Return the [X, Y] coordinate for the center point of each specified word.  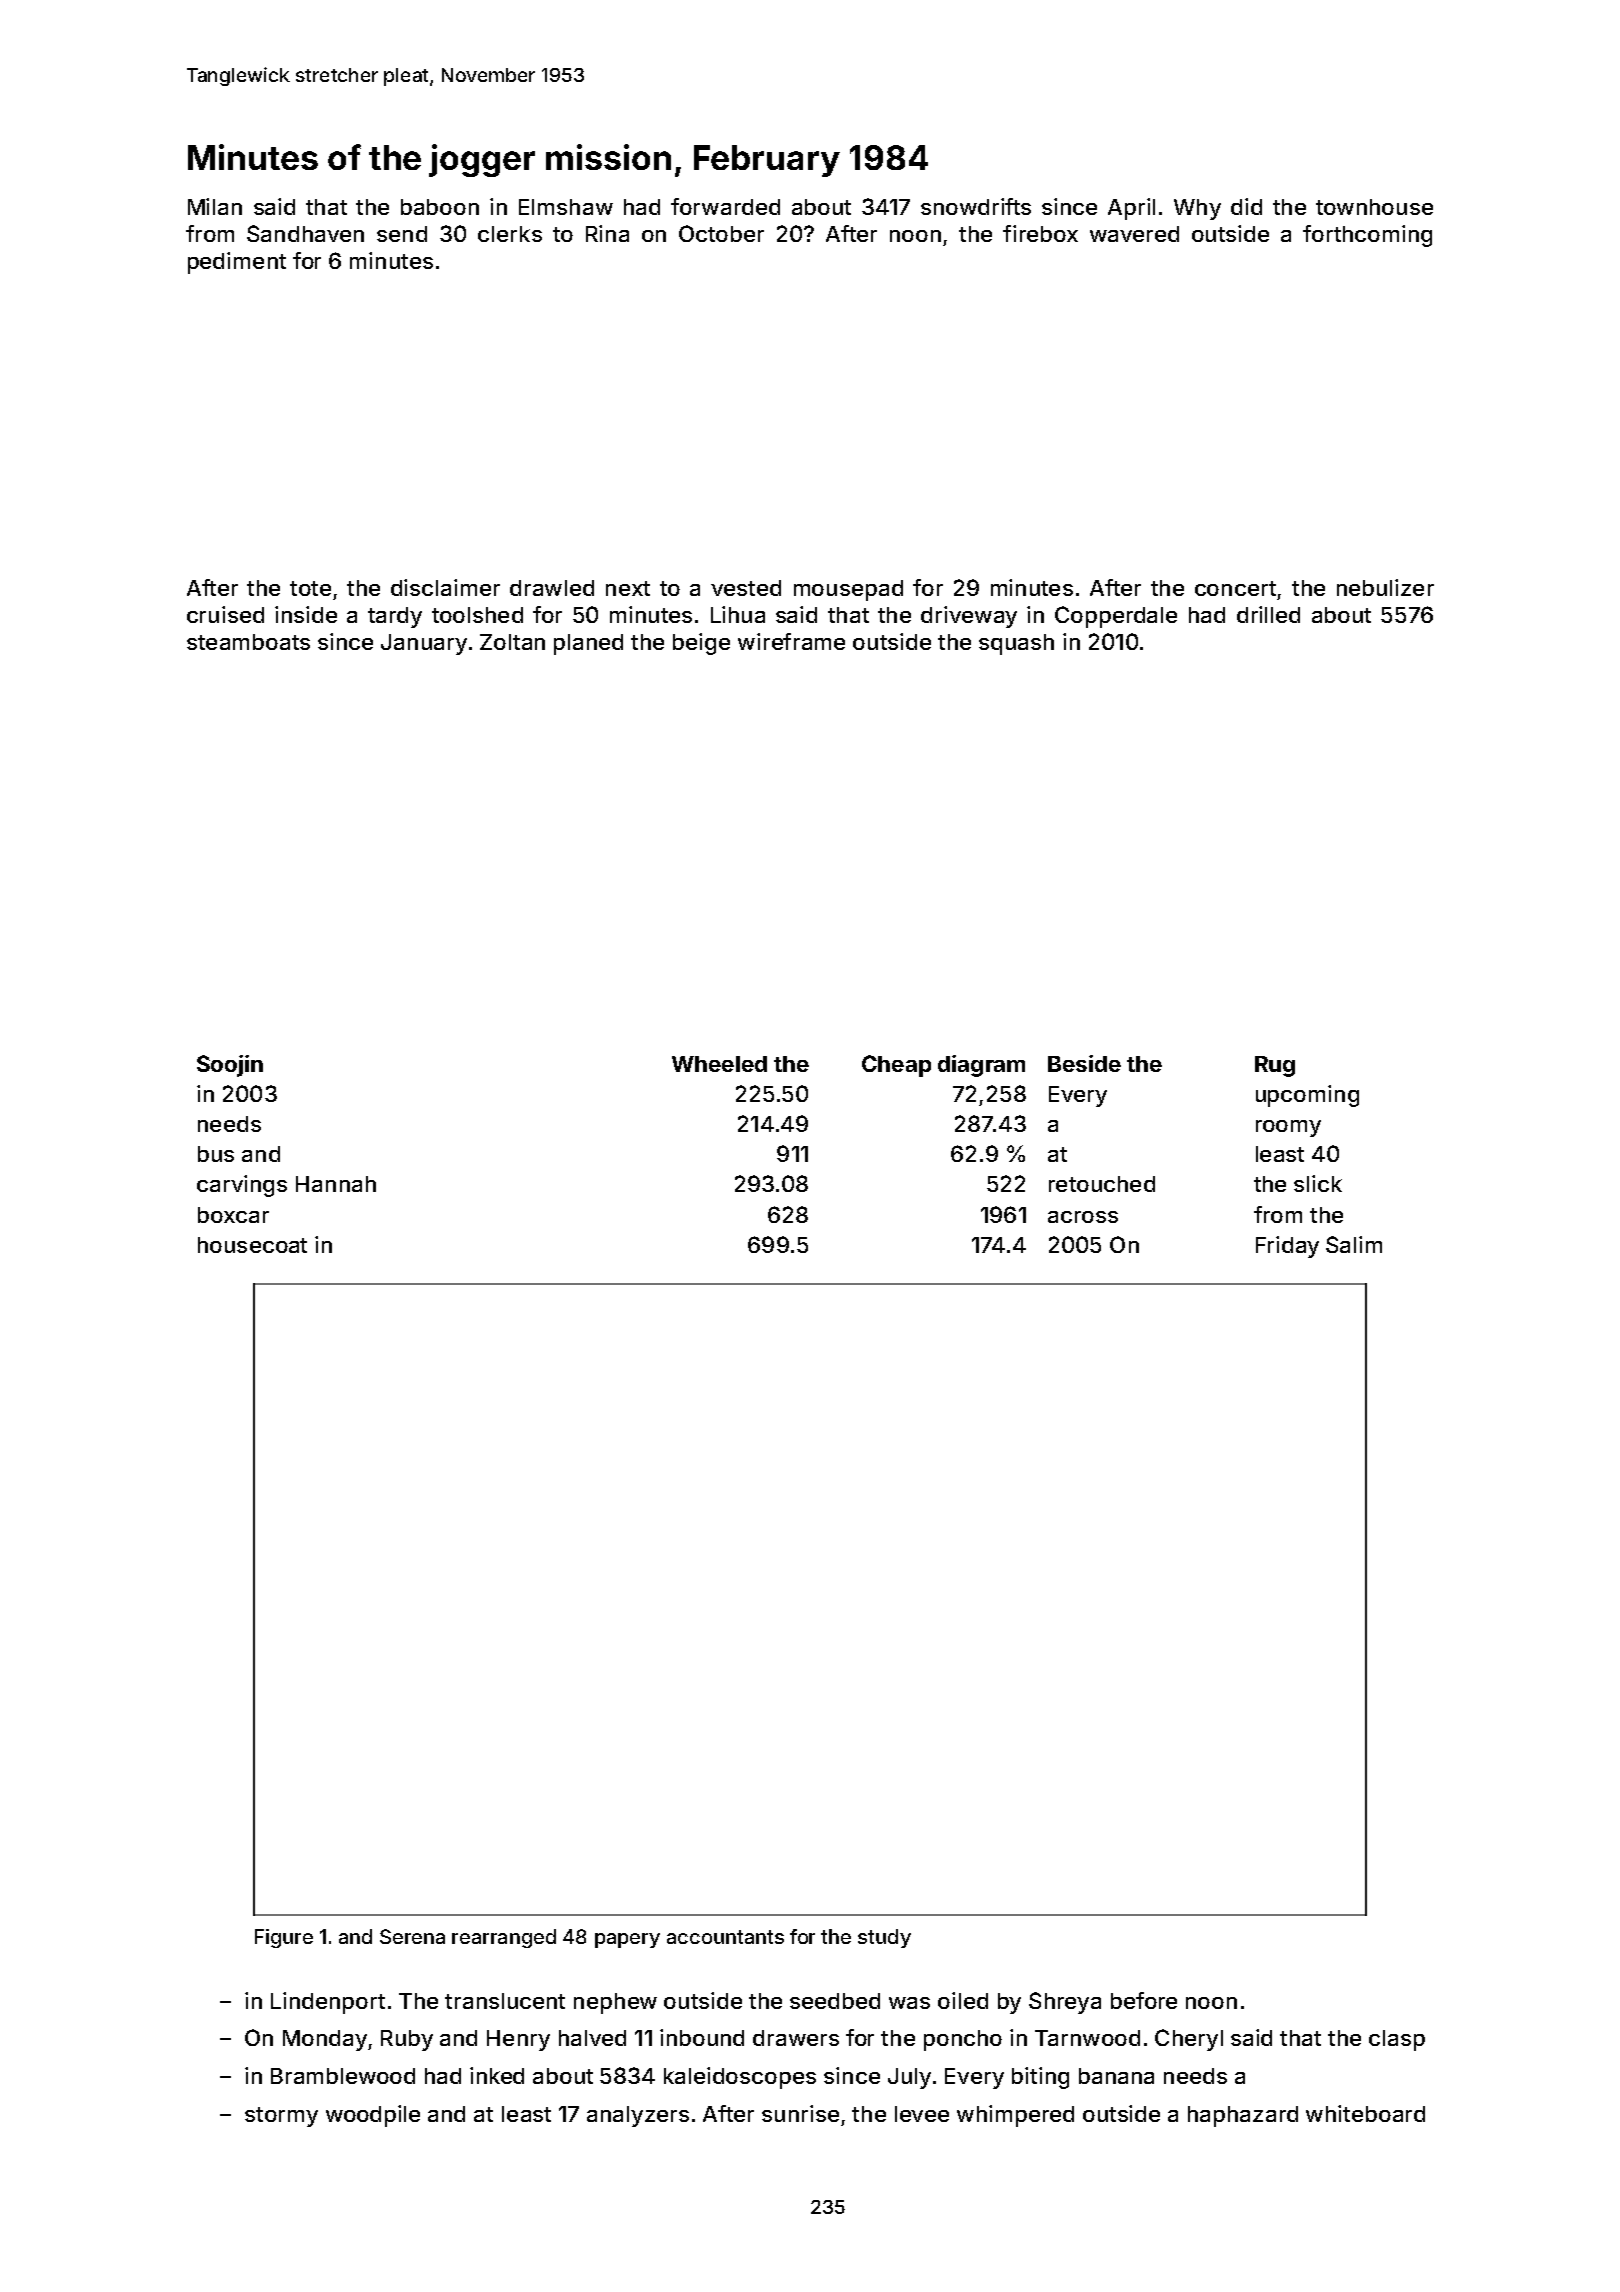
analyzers [638, 2116]
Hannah [336, 1184]
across [1083, 1217]
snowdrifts [976, 206]
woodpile [373, 2116]
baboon [440, 207]
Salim [1354, 1244]
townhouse [1374, 207]
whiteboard [1365, 2113]
